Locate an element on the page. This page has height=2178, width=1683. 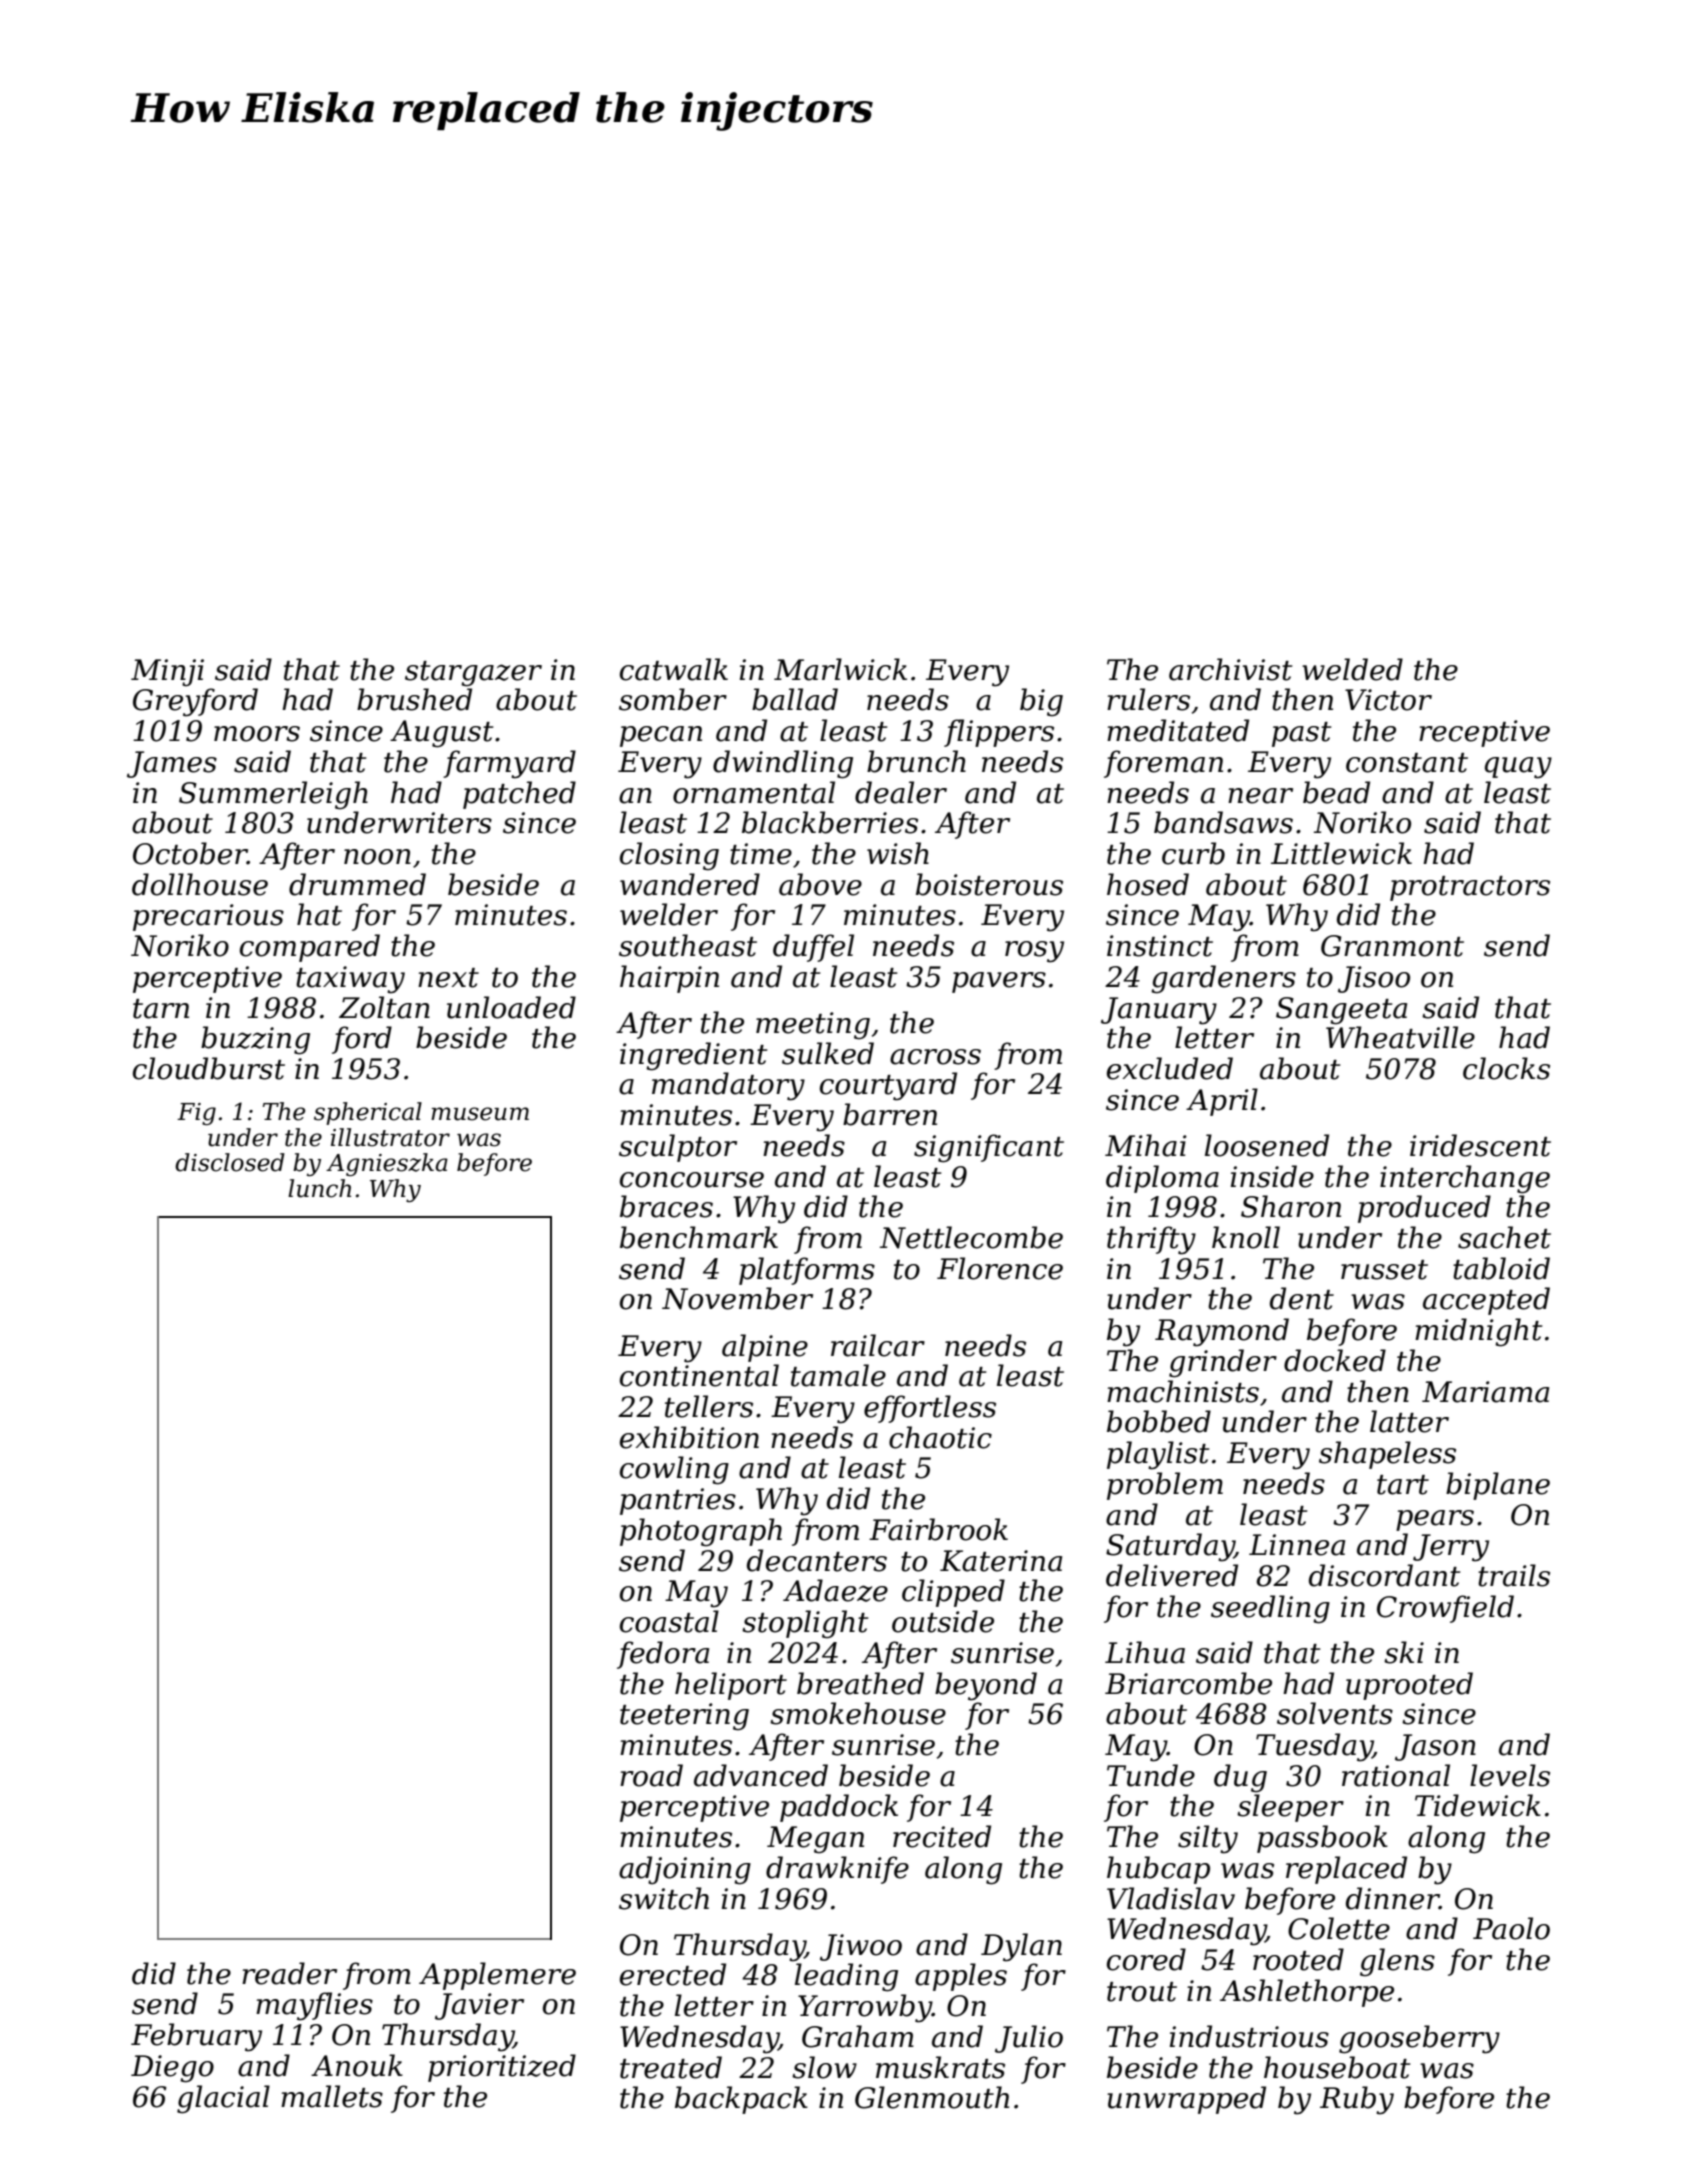
reader is located at coordinates (289, 1973).
